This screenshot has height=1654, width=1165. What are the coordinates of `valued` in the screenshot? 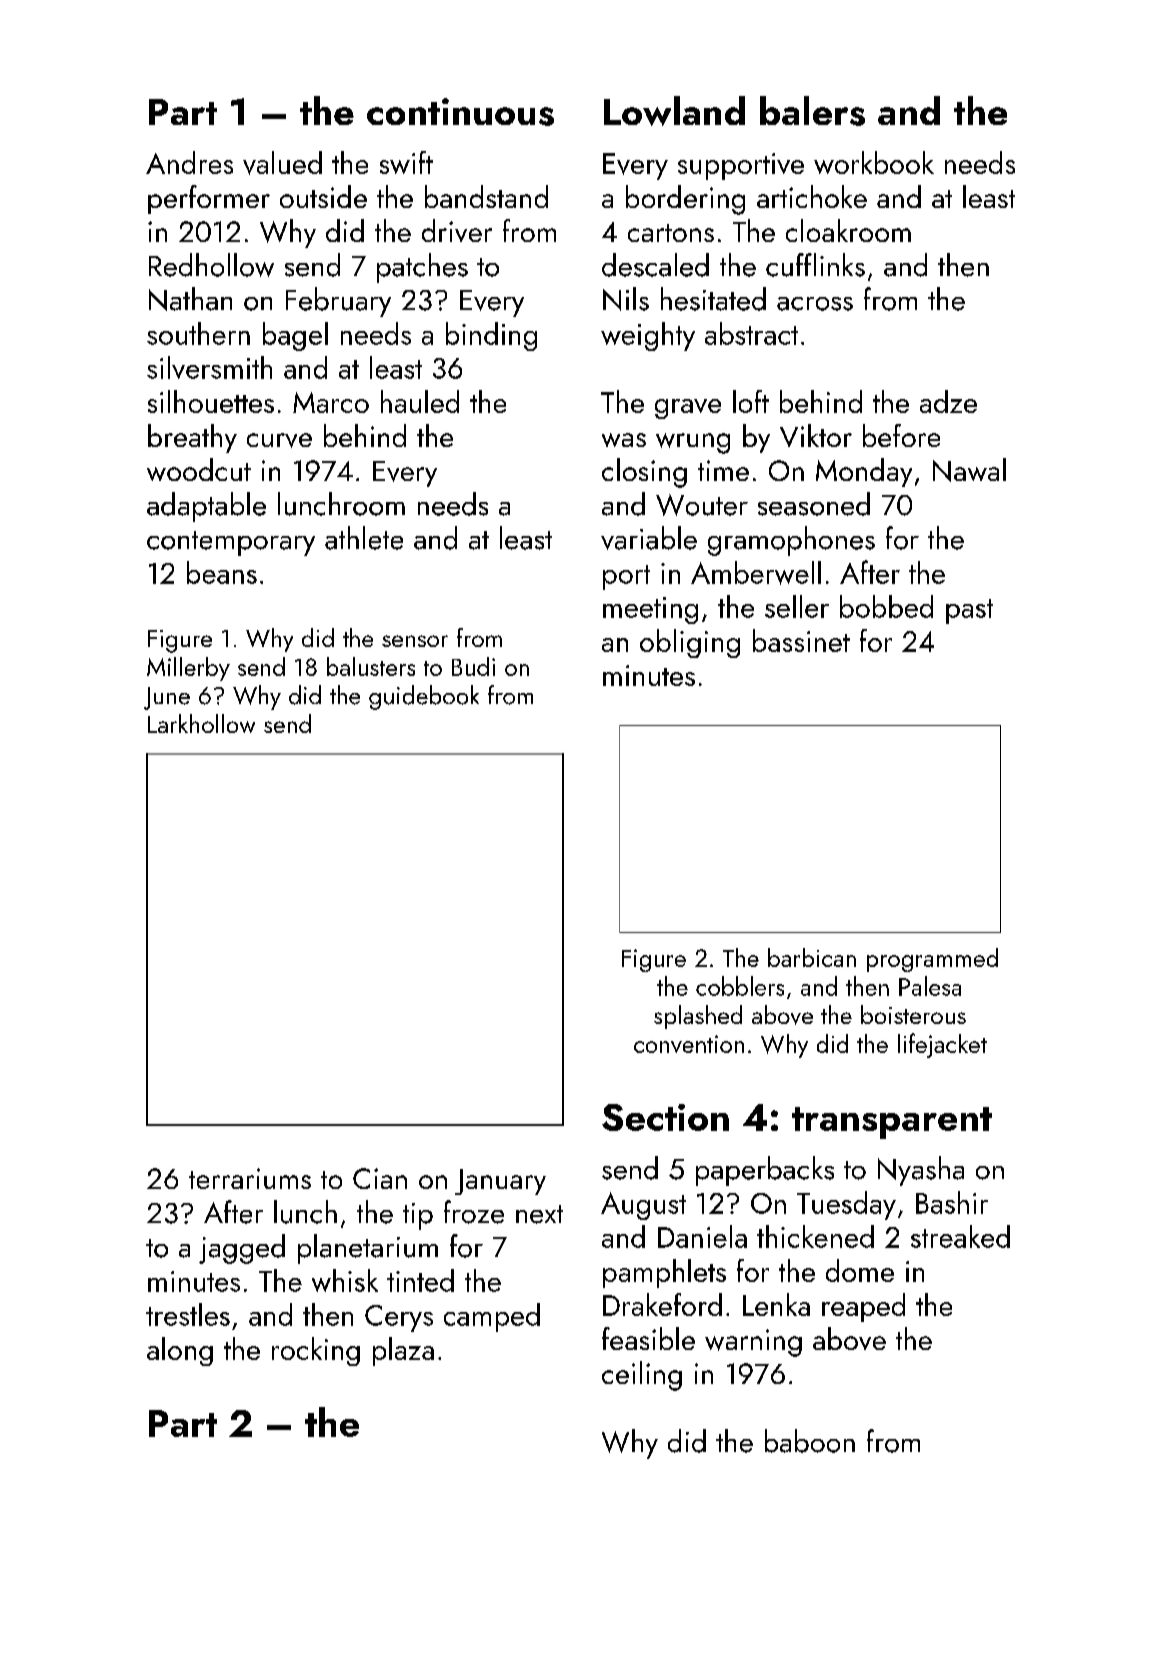 It's located at (282, 163).
